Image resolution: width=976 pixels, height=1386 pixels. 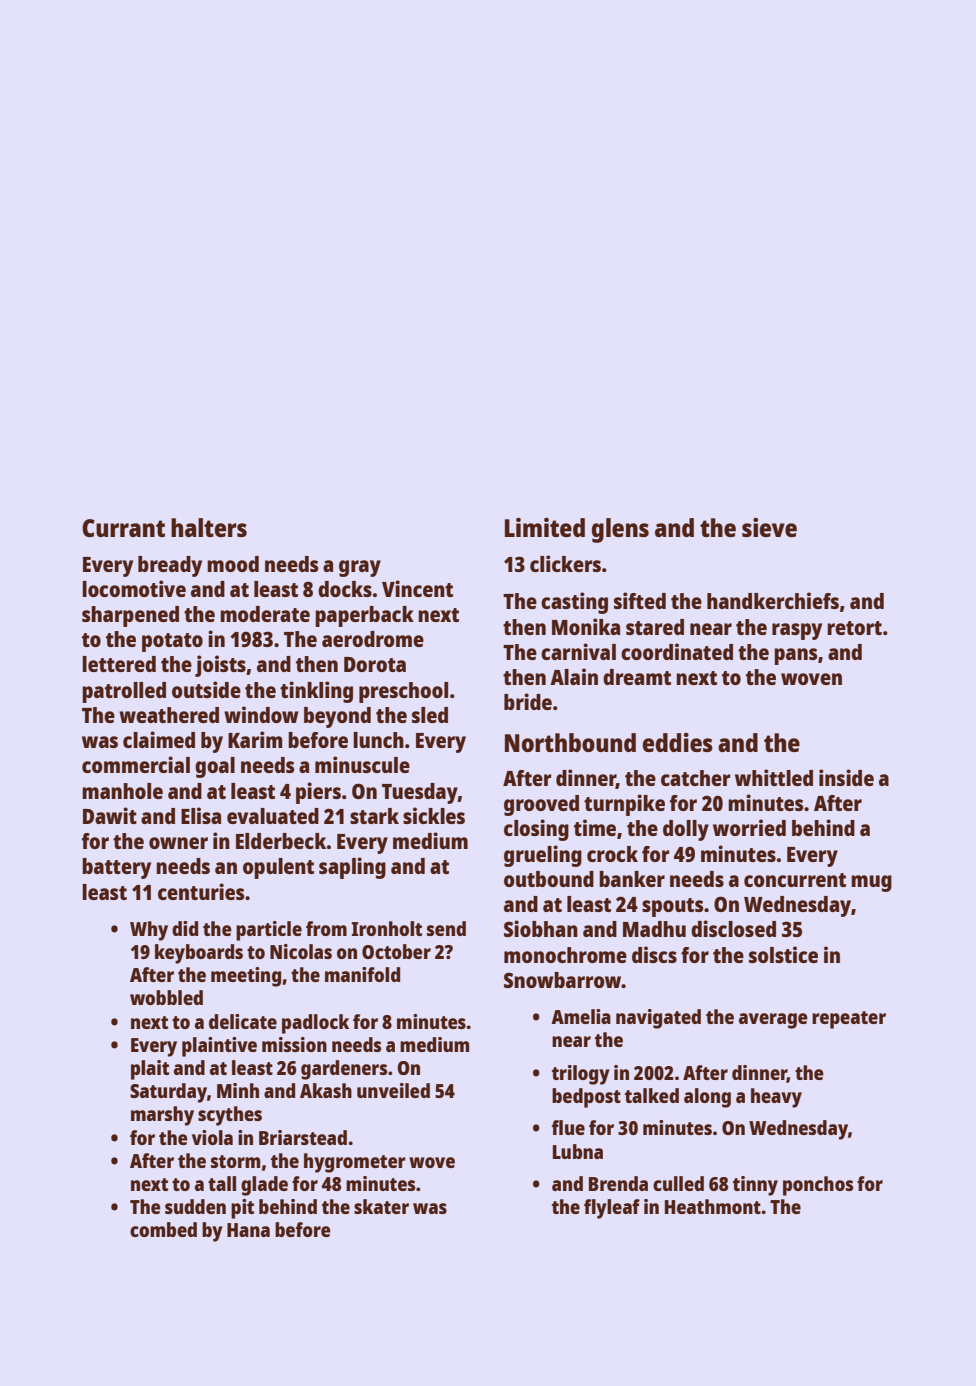 I want to click on carnival, so click(x=578, y=651).
